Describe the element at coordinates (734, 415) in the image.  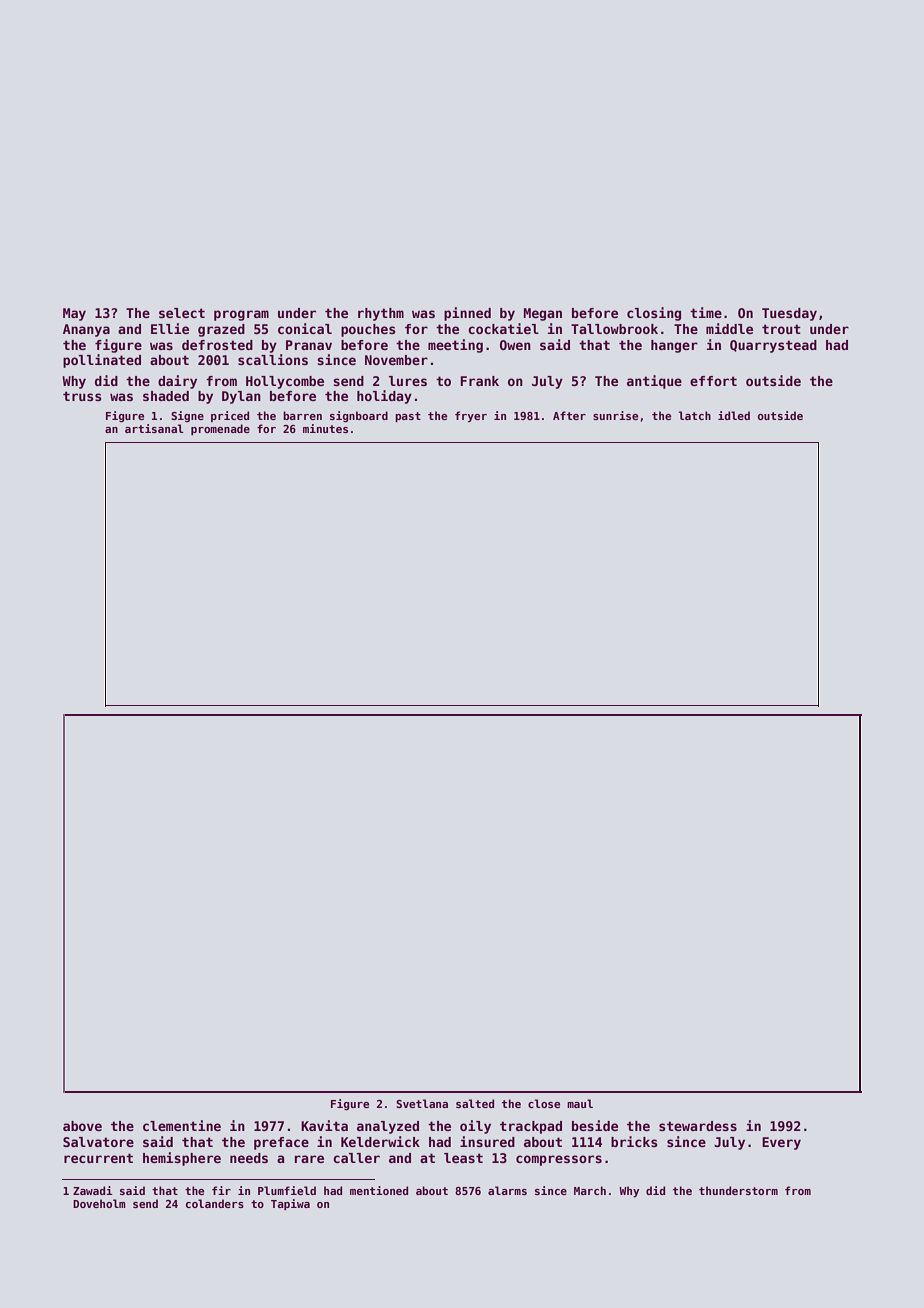
I see `idled` at that location.
